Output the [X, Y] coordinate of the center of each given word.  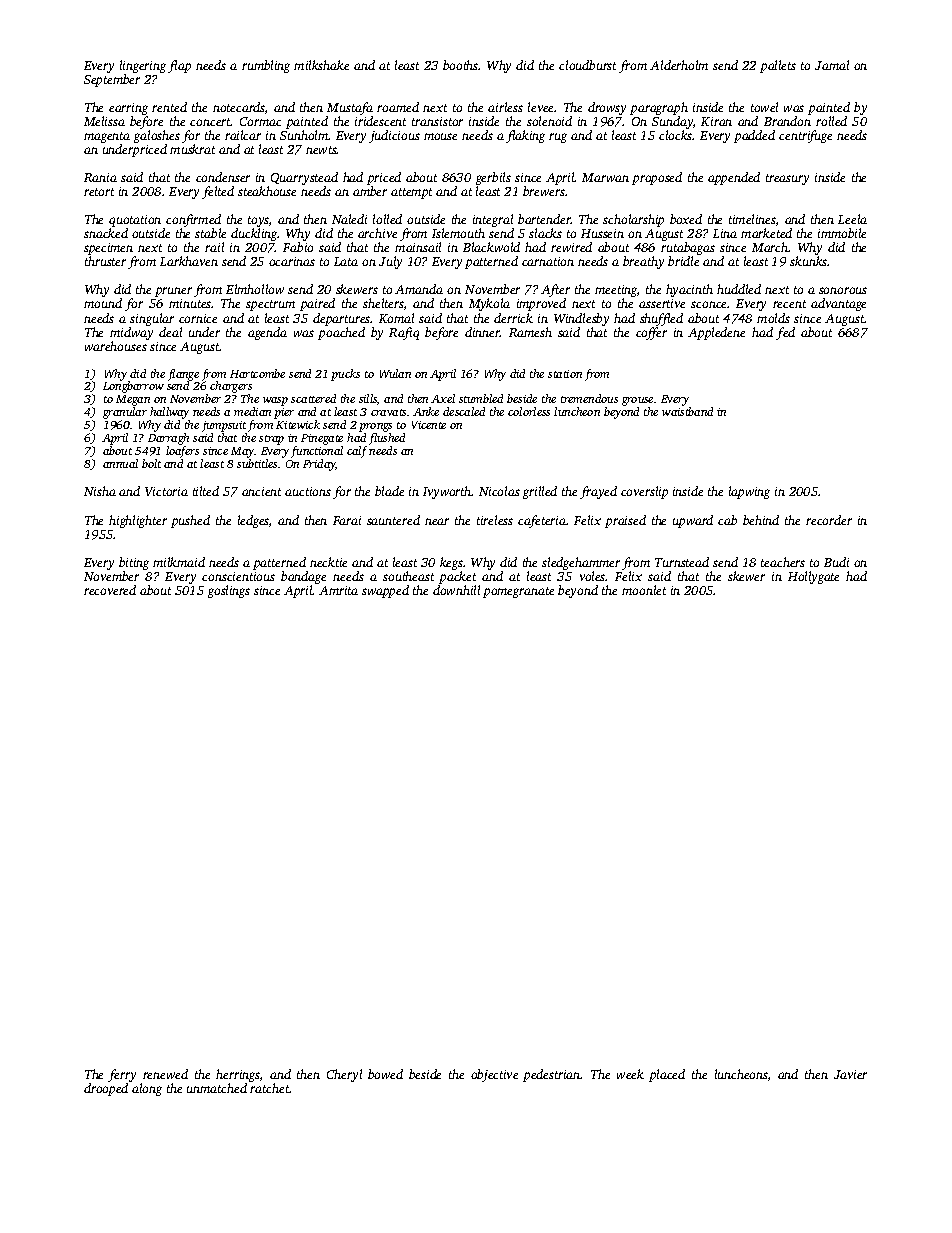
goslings [229, 591]
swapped [385, 591]
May [243, 452]
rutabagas [688, 250]
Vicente [429, 425]
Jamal [832, 65]
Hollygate [813, 577]
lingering [143, 66]
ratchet [270, 1088]
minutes [190, 303]
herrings [238, 1076]
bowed [385, 1074]
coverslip [644, 492]
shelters [383, 303]
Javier [850, 1074]
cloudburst [587, 65]
